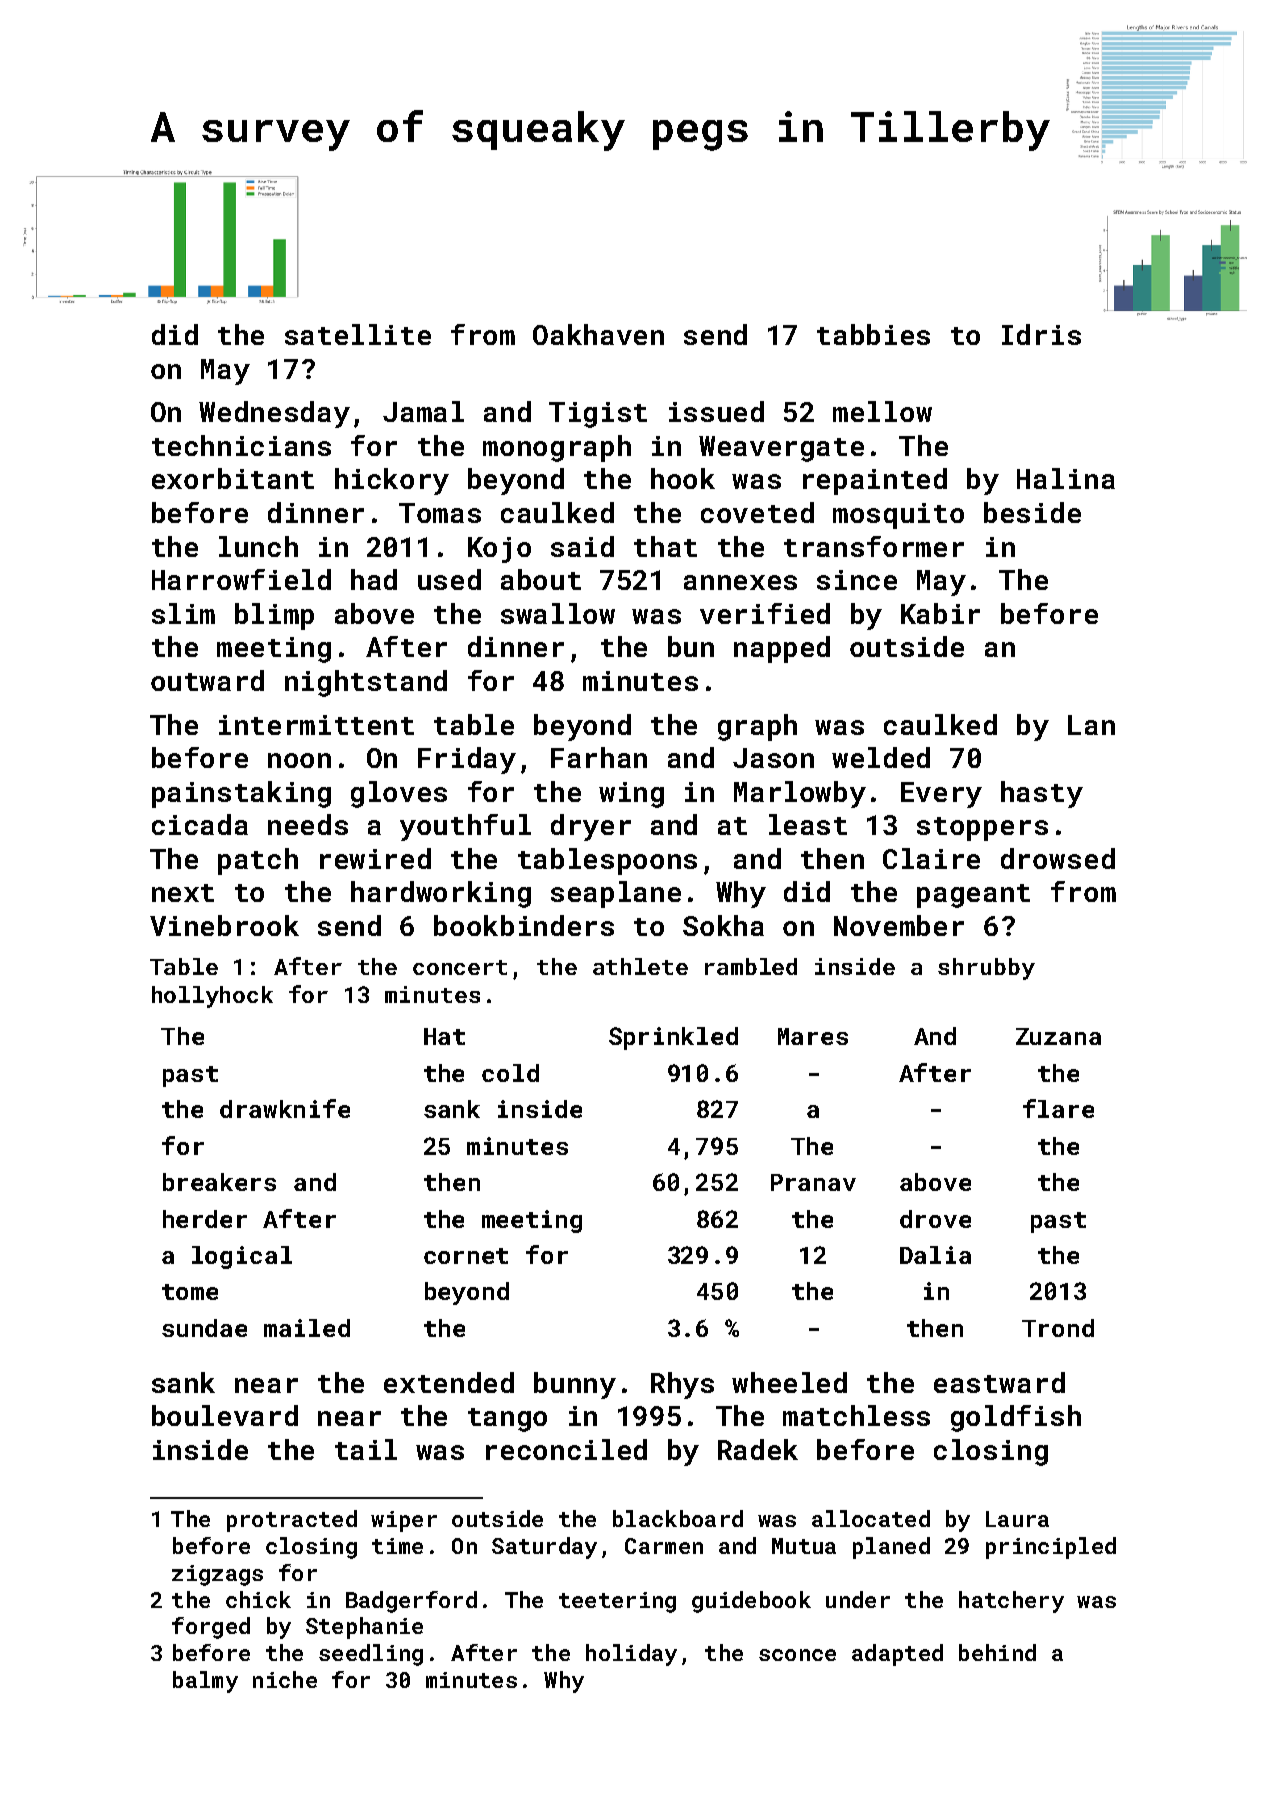 The width and height of the screenshot is (1271, 1797). What do you see at coordinates (813, 1182) in the screenshot?
I see `Pranav` at bounding box center [813, 1182].
